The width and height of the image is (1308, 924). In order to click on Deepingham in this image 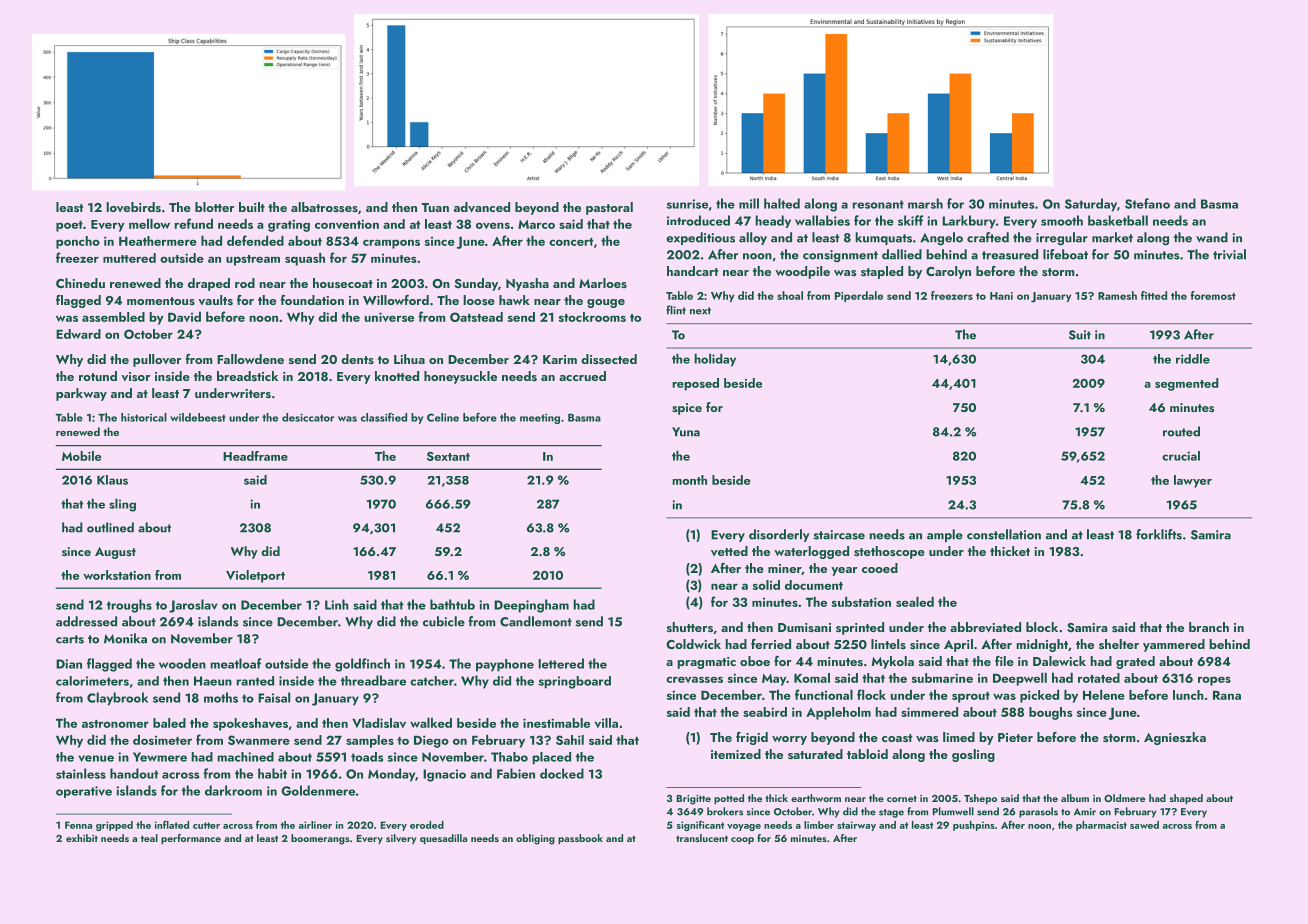, I will do `click(531, 606)`.
